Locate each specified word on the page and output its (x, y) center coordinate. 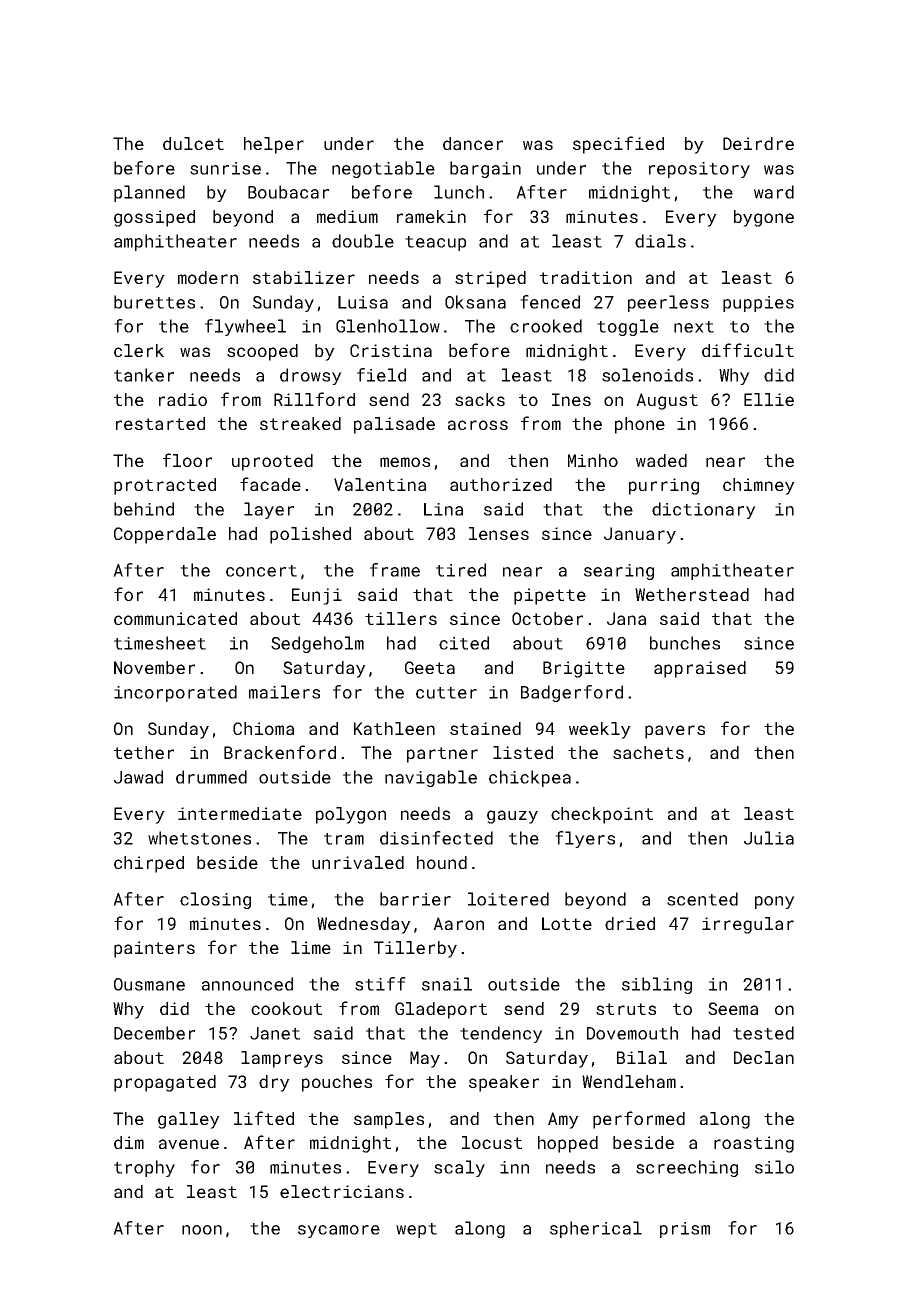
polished (310, 535)
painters (154, 949)
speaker (504, 1083)
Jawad (138, 777)
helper (274, 145)
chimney (759, 486)
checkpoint (602, 815)
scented (702, 899)
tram (344, 839)
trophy (144, 1168)
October (547, 618)
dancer (473, 143)
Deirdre (758, 143)
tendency (501, 1034)
